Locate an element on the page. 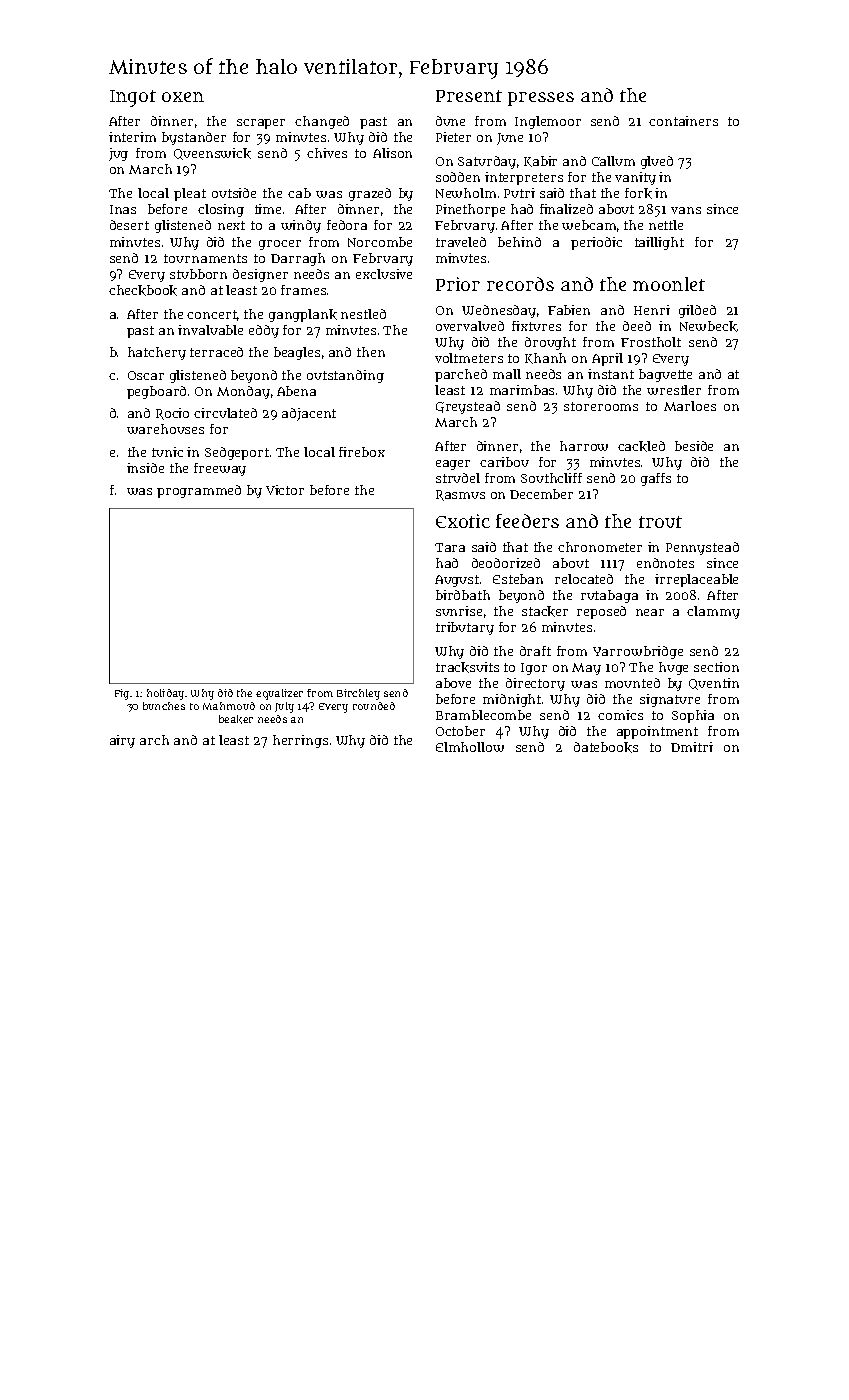 The width and height of the document is (849, 1400). Dmitri is located at coordinates (692, 747).
